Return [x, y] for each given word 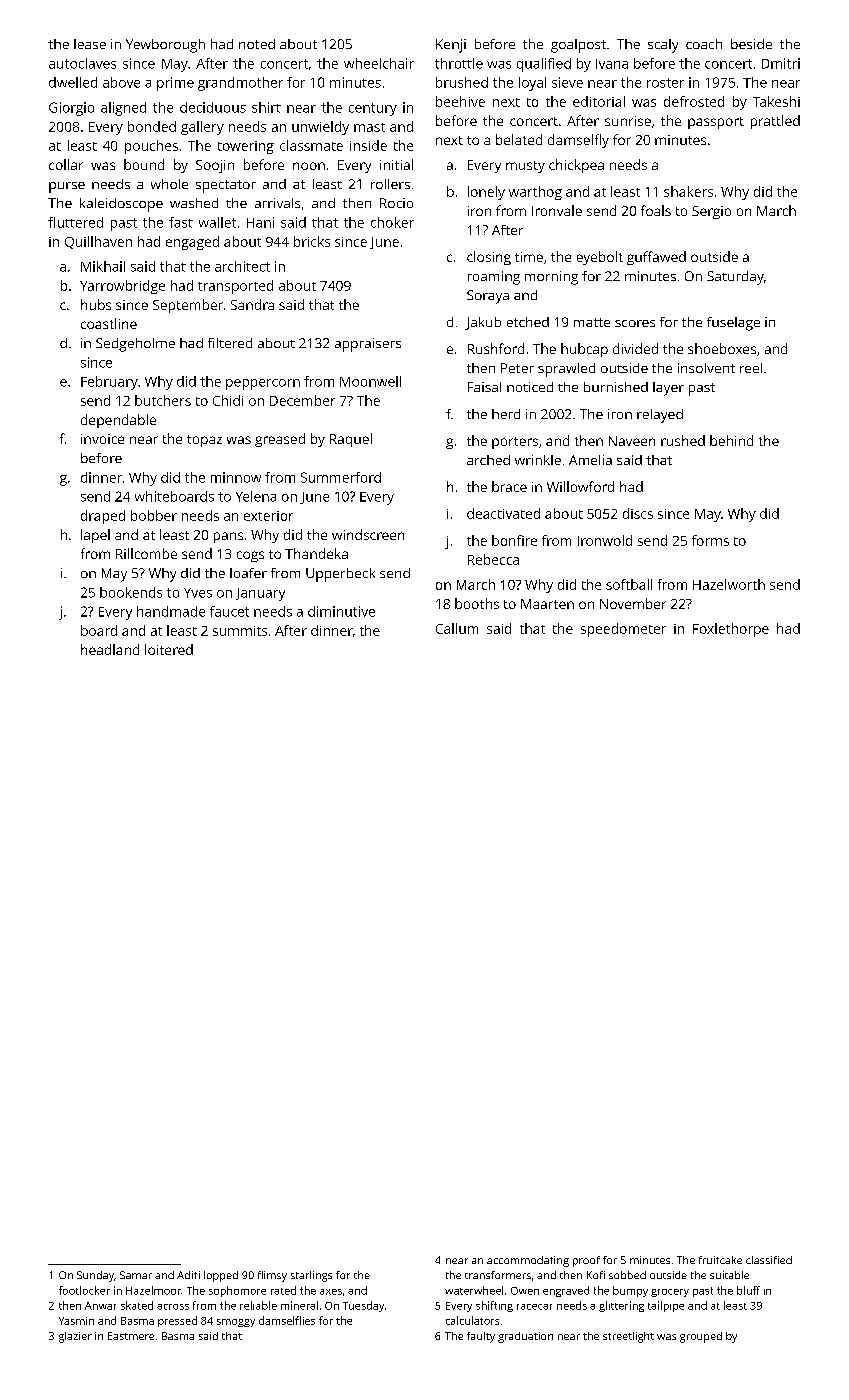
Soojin [215, 166]
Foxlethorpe [731, 630]
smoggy [236, 1323]
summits [240, 631]
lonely [486, 193]
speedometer [623, 630]
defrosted [694, 101]
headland [110, 649]
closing [489, 258]
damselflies [287, 1320]
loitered [169, 649]
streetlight [628, 1337]
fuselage [733, 324]
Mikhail [103, 266]
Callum [457, 628]
